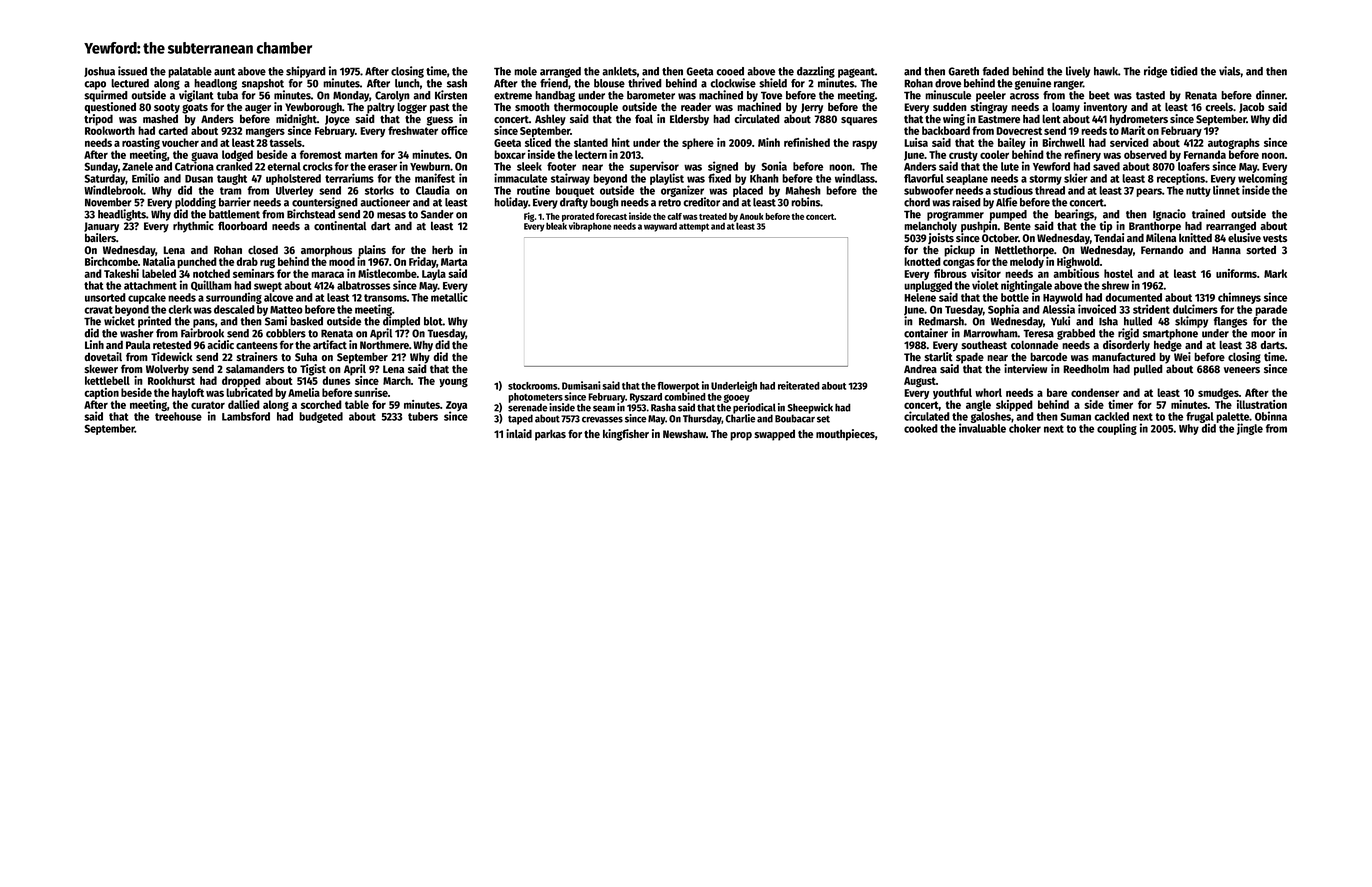 This image has width=1372, height=887. What do you see at coordinates (306, 72) in the image?
I see `shipyard` at bounding box center [306, 72].
